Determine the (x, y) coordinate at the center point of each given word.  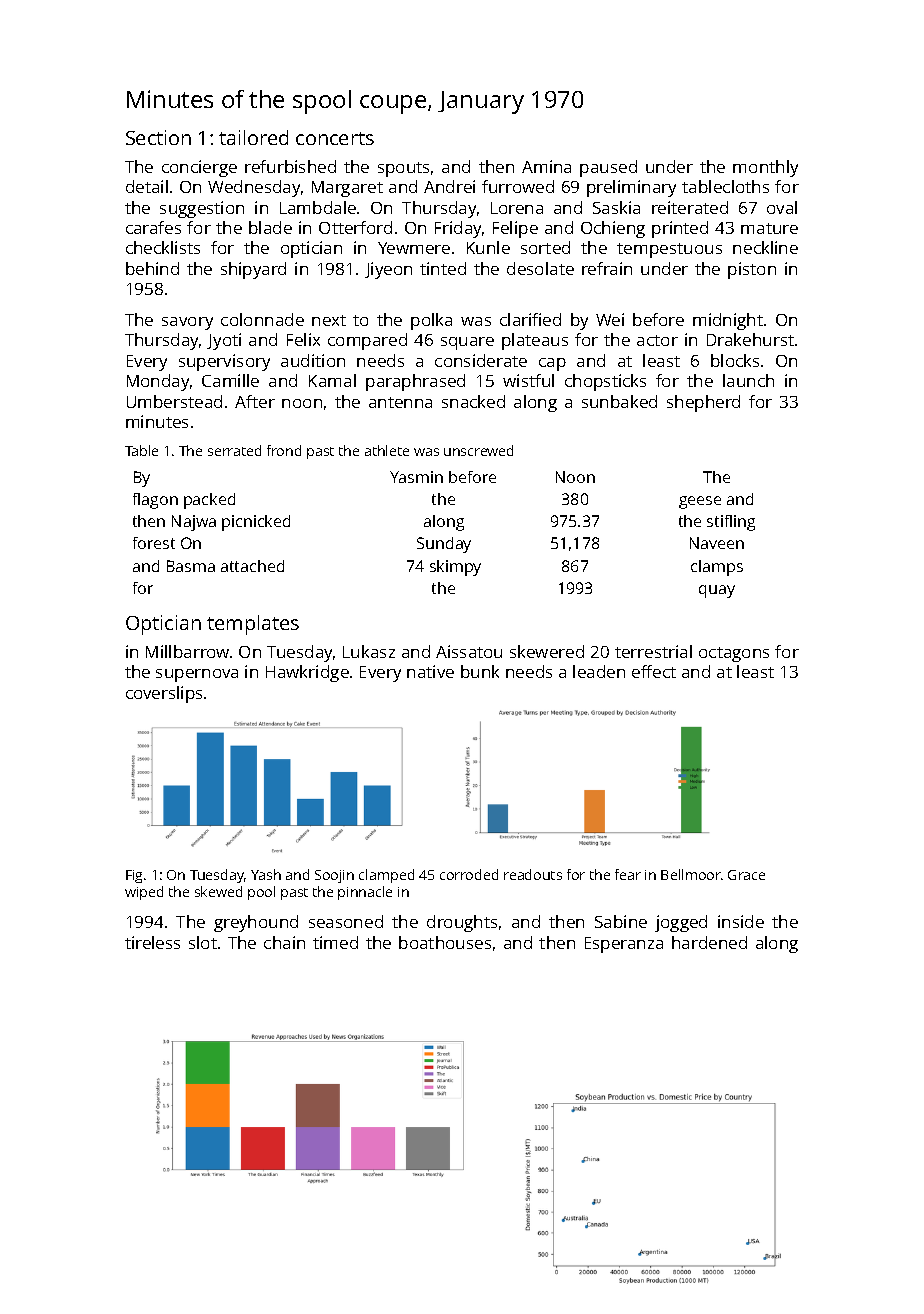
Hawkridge (307, 673)
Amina (546, 166)
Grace (746, 875)
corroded (469, 874)
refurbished (290, 166)
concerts (335, 138)
